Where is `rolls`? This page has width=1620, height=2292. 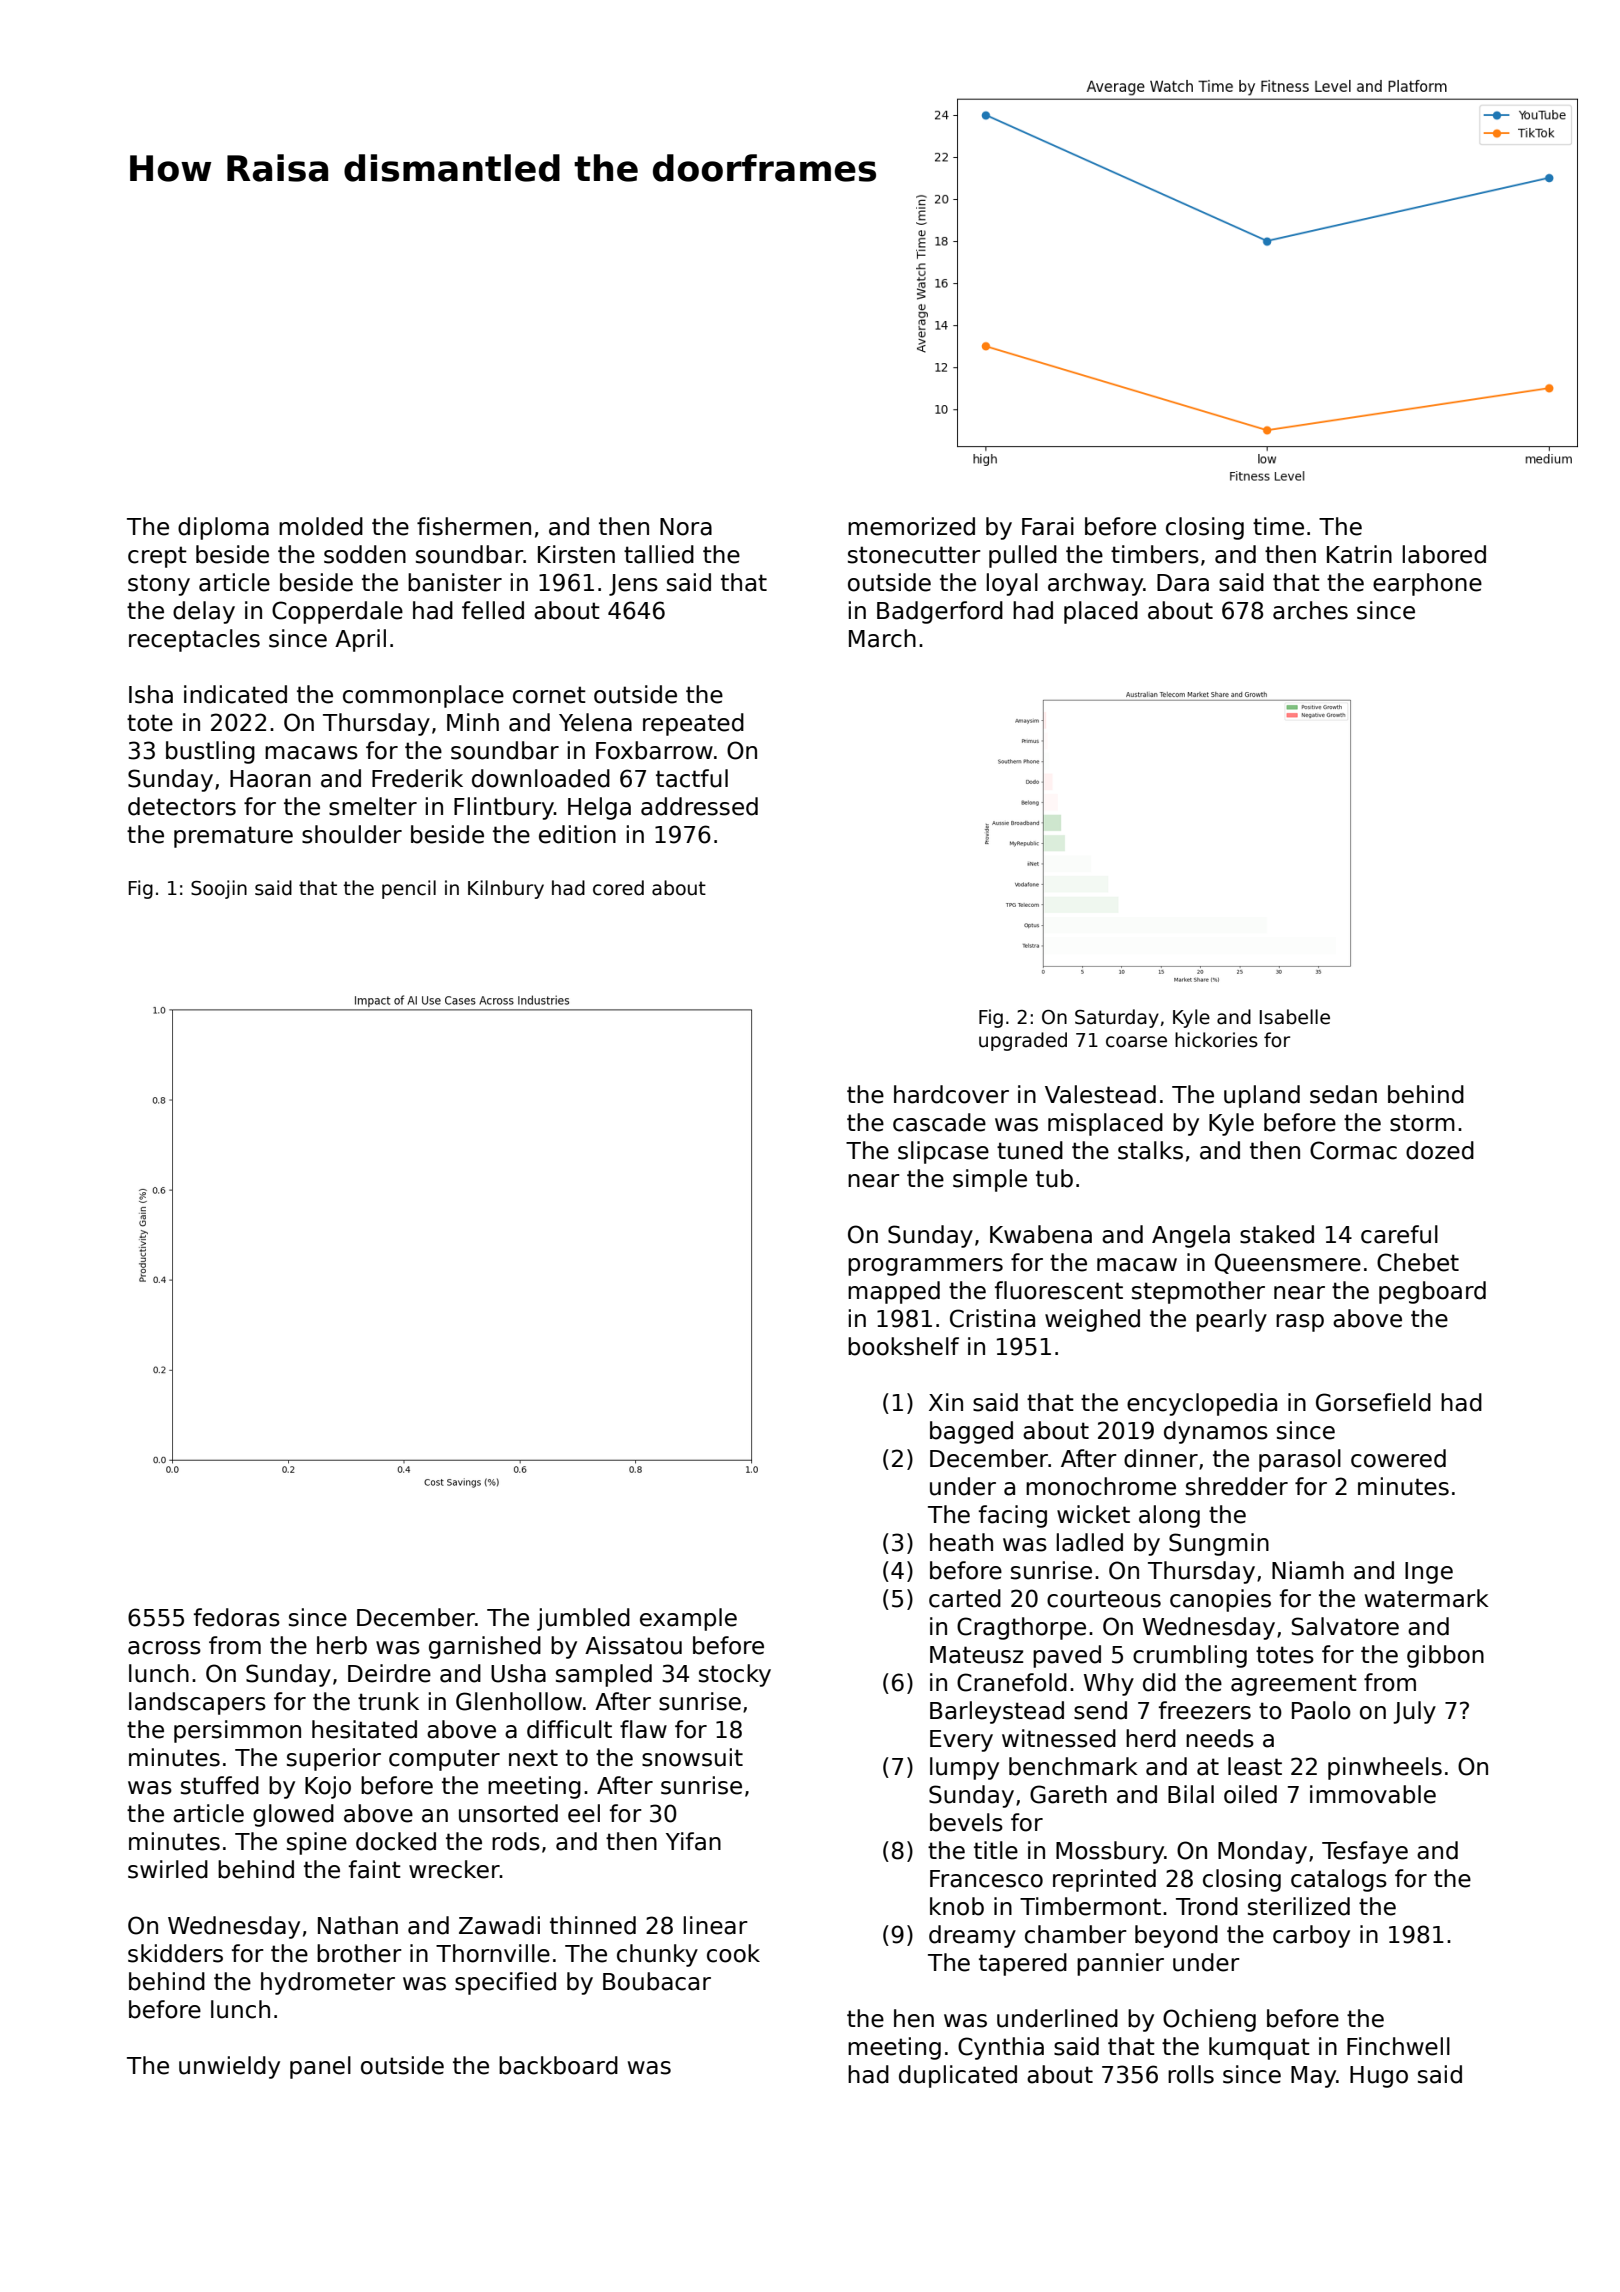
rolls is located at coordinates (1191, 2074).
